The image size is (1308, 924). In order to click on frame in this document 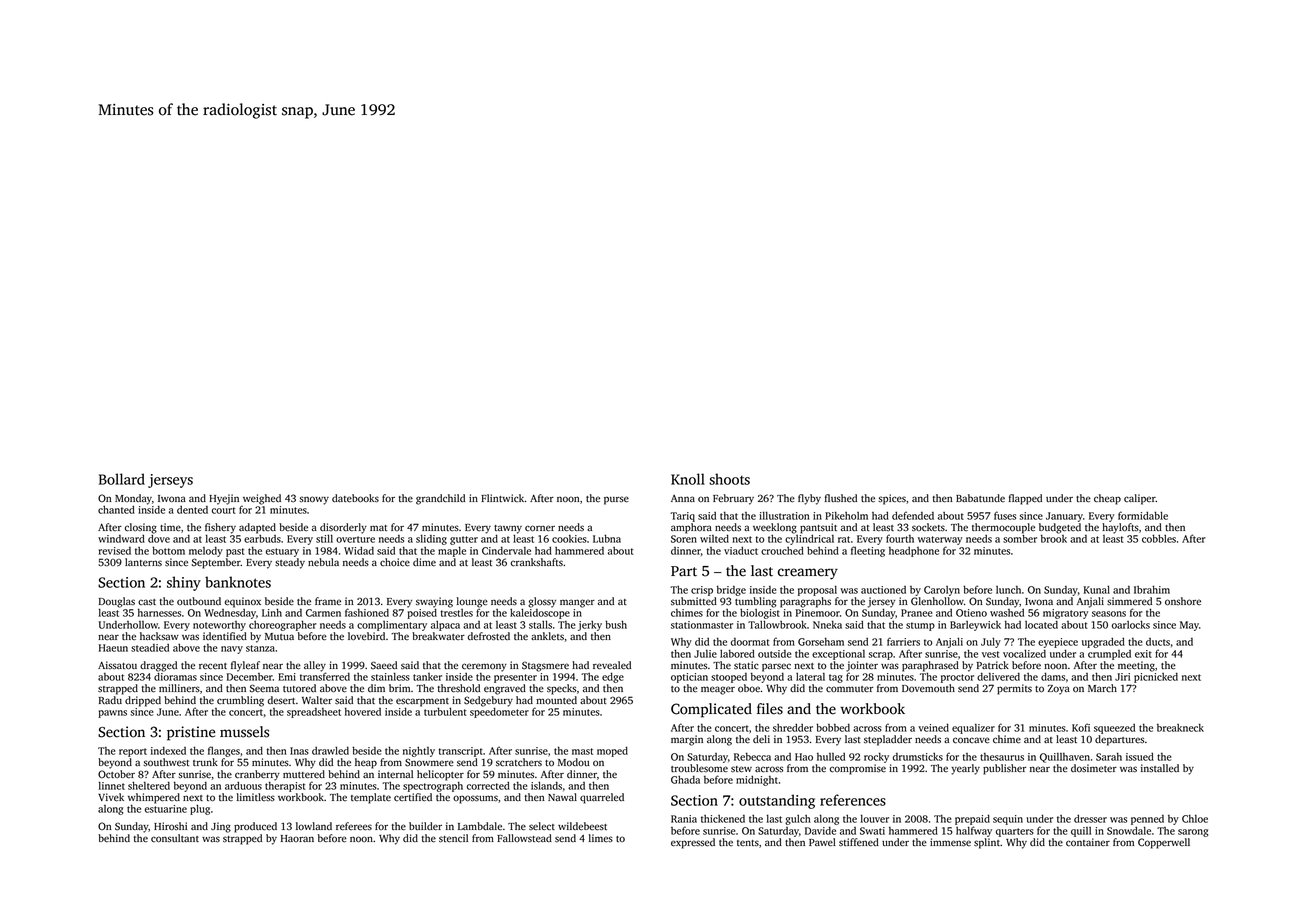, I will do `click(328, 601)`.
